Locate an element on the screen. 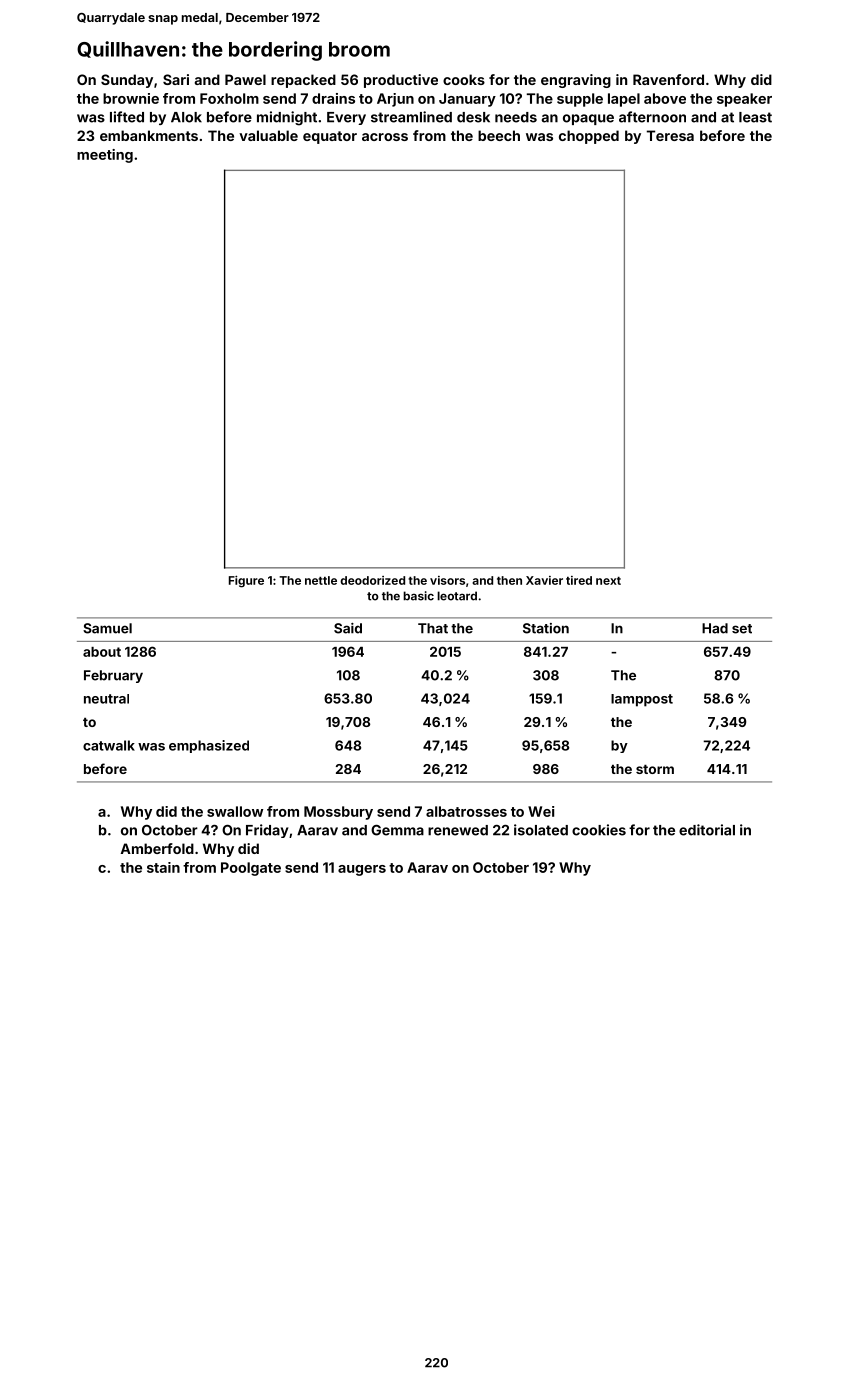  Teresa is located at coordinates (670, 135).
